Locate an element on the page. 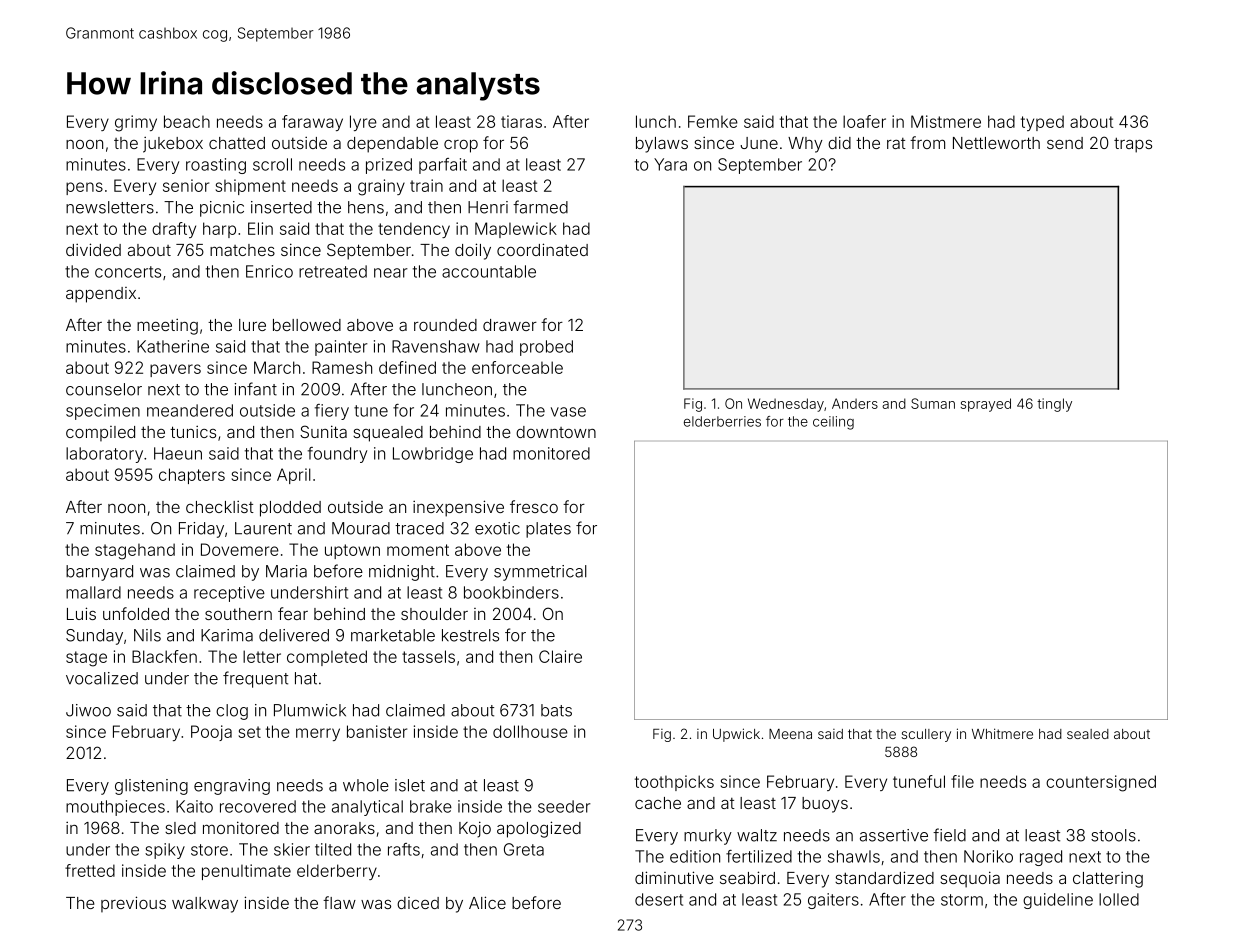 Image resolution: width=1233 pixels, height=952 pixels. elderberries is located at coordinates (722, 421).
